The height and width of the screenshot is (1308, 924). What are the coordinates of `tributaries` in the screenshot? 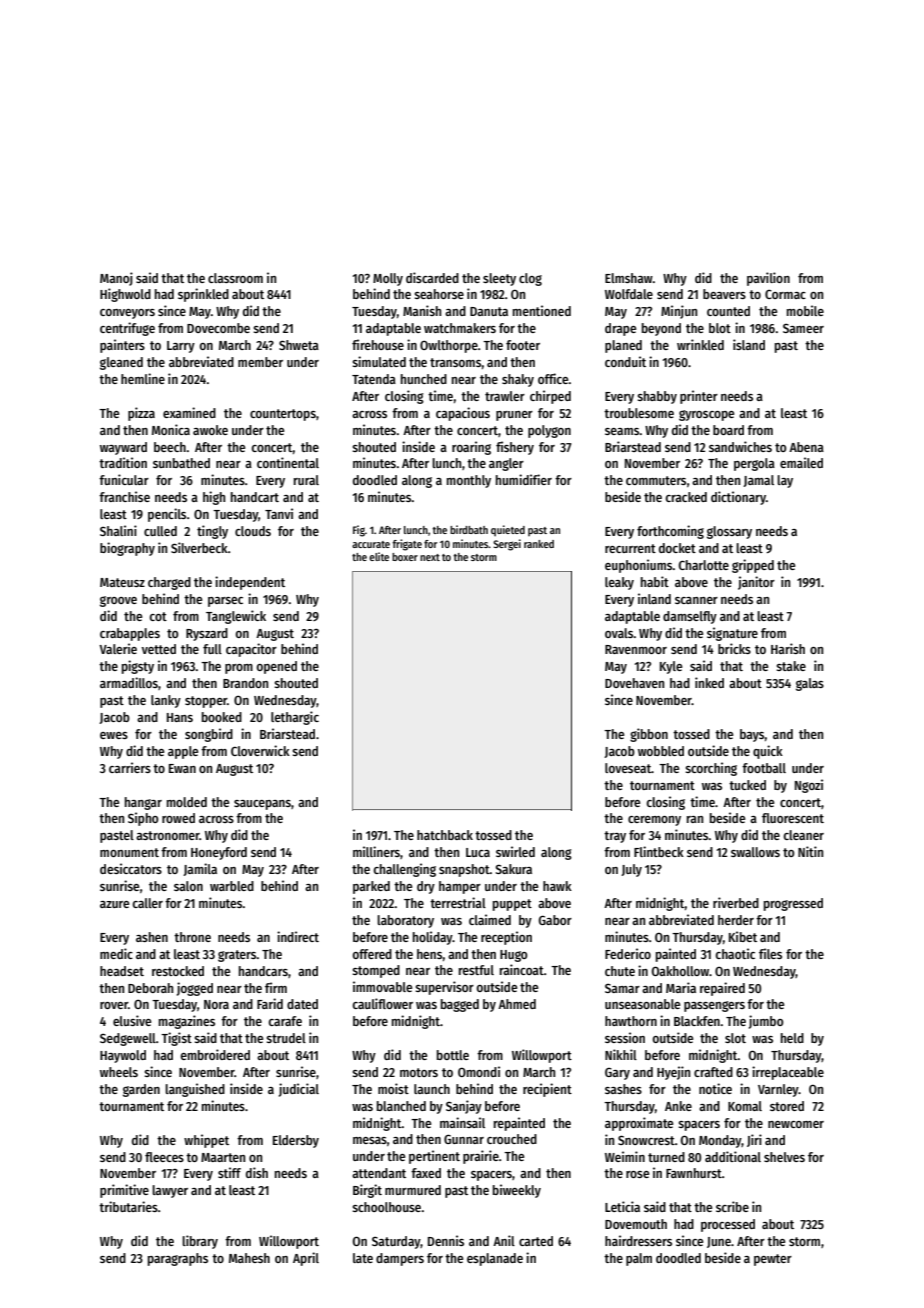 It's located at (128, 1206).
